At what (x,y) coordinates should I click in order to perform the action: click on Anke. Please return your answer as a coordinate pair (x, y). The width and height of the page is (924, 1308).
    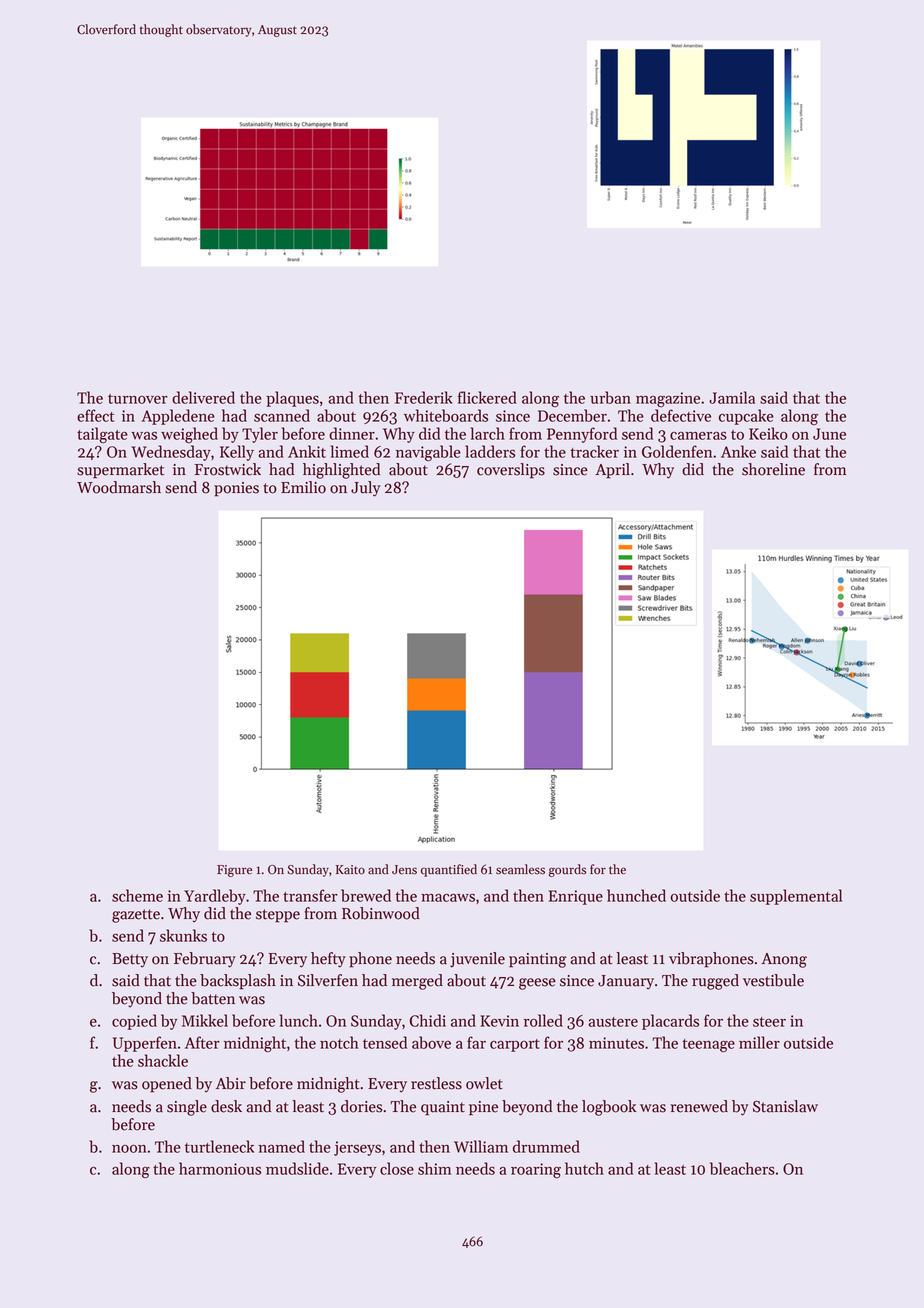
    Looking at the image, I should click on (738, 451).
